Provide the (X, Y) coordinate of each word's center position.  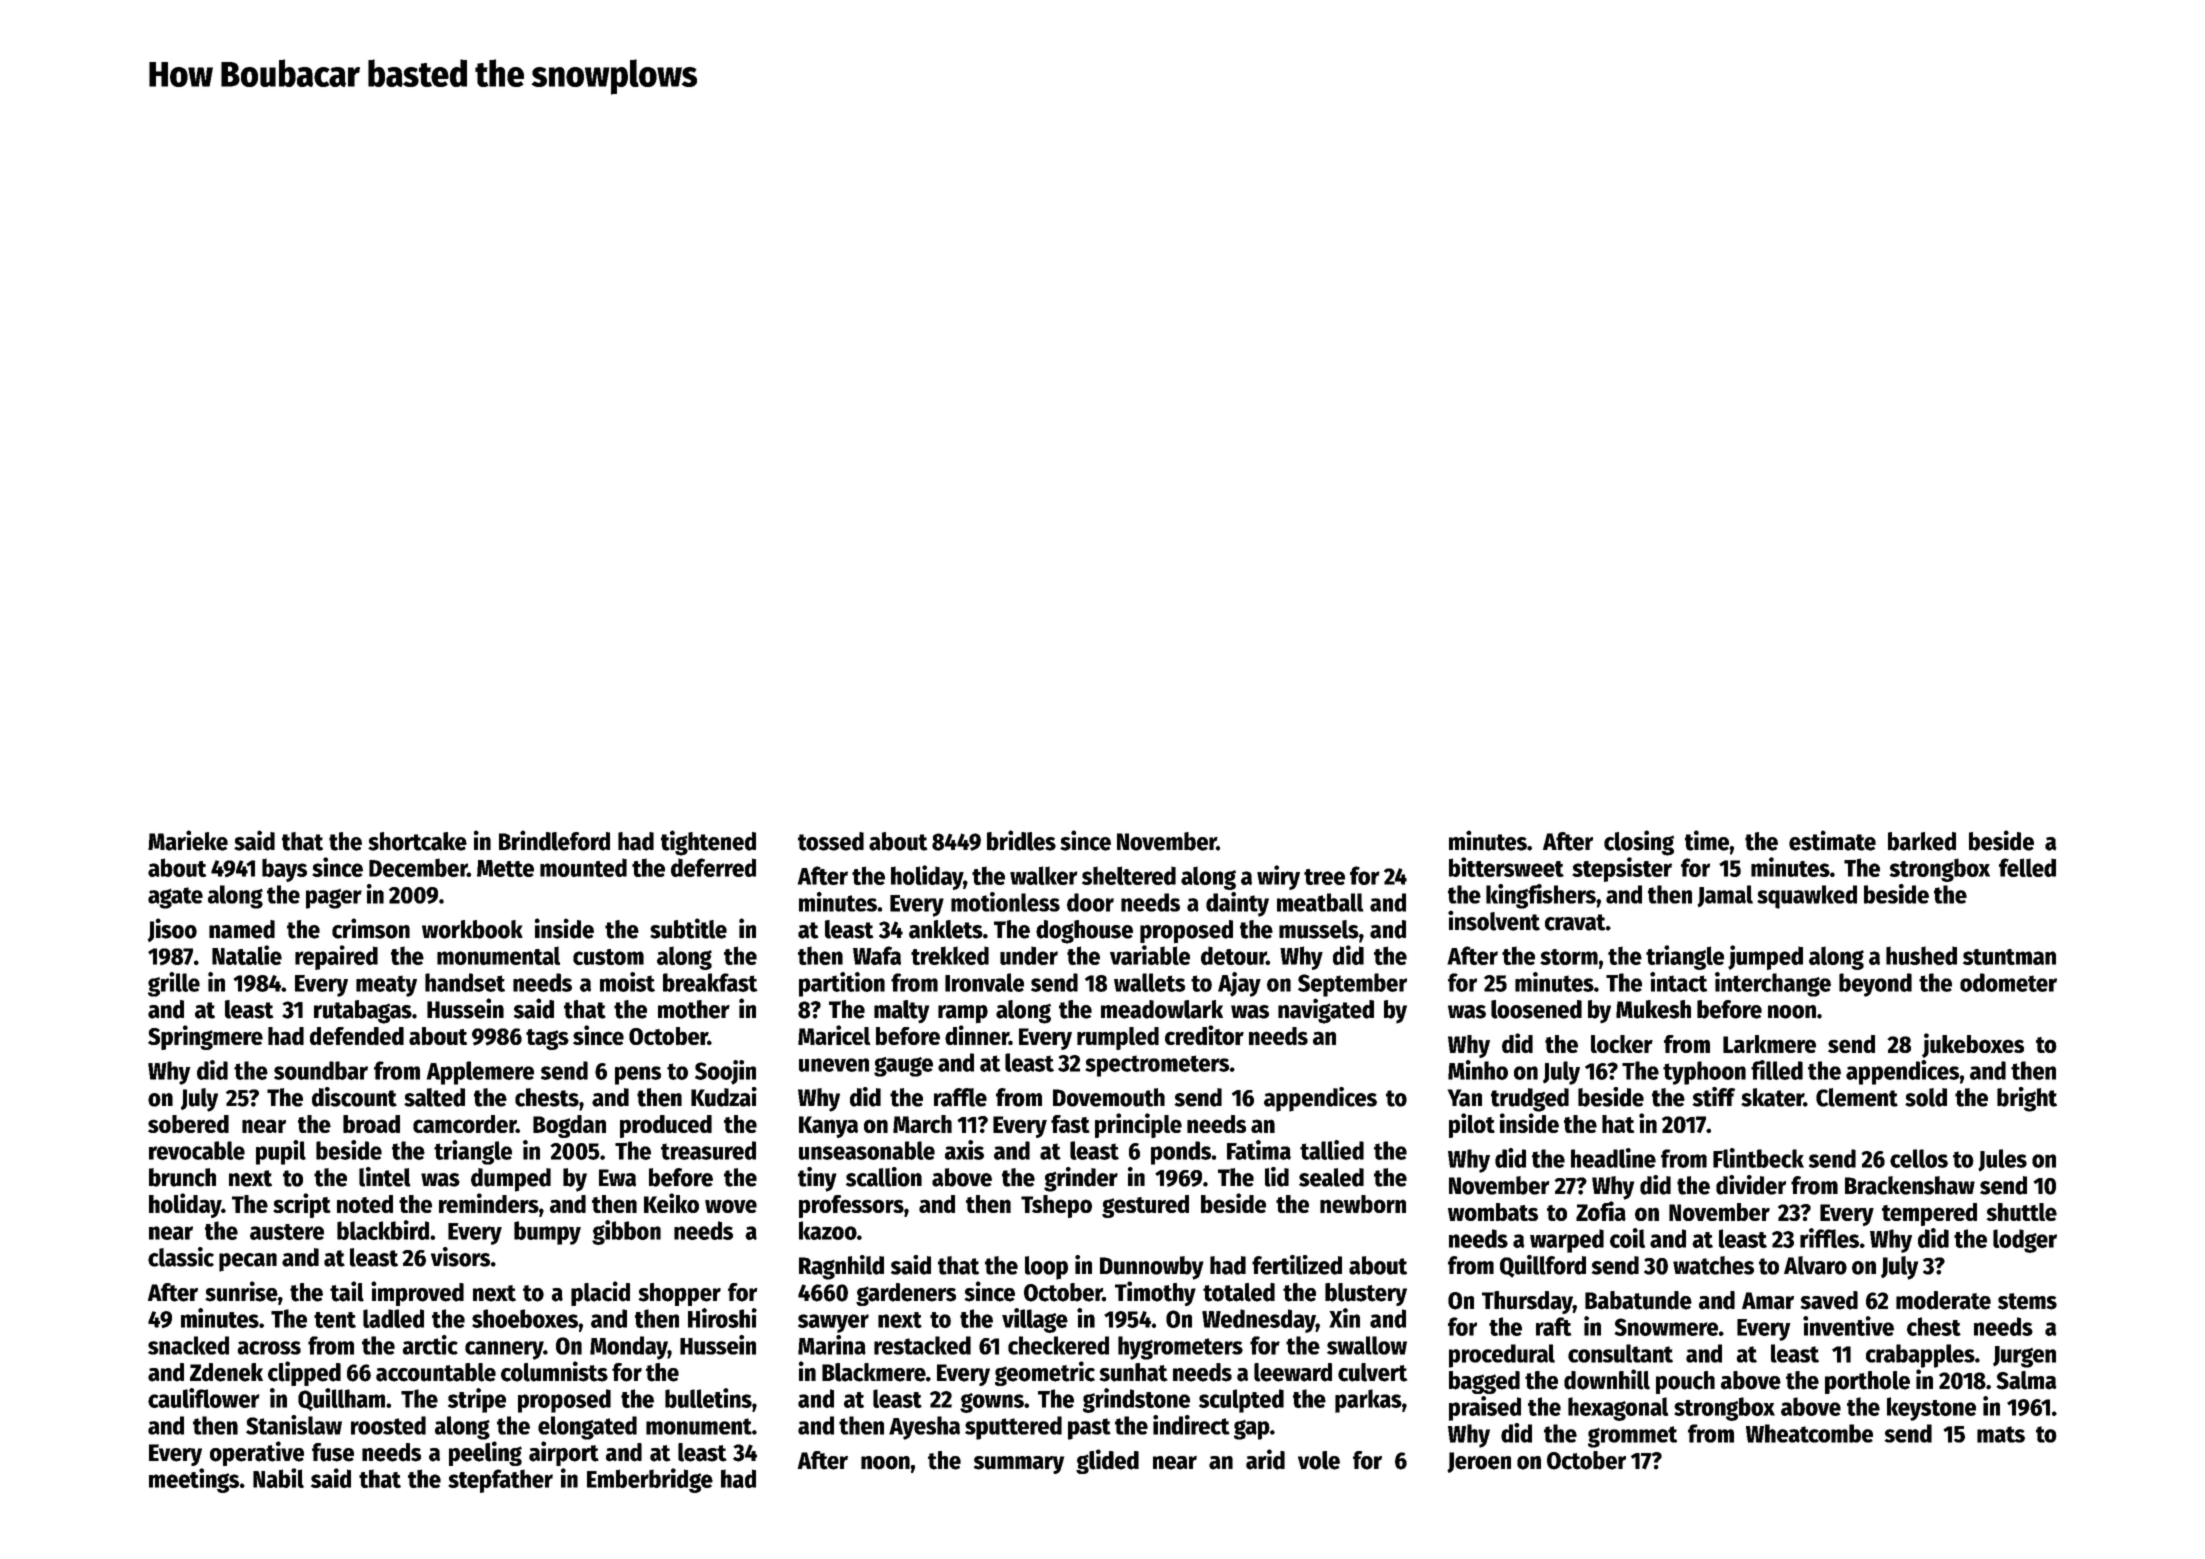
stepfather (500, 1481)
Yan (1465, 1098)
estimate (1832, 840)
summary (1019, 1465)
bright (2027, 1099)
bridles (1021, 840)
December (418, 867)
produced (666, 1126)
